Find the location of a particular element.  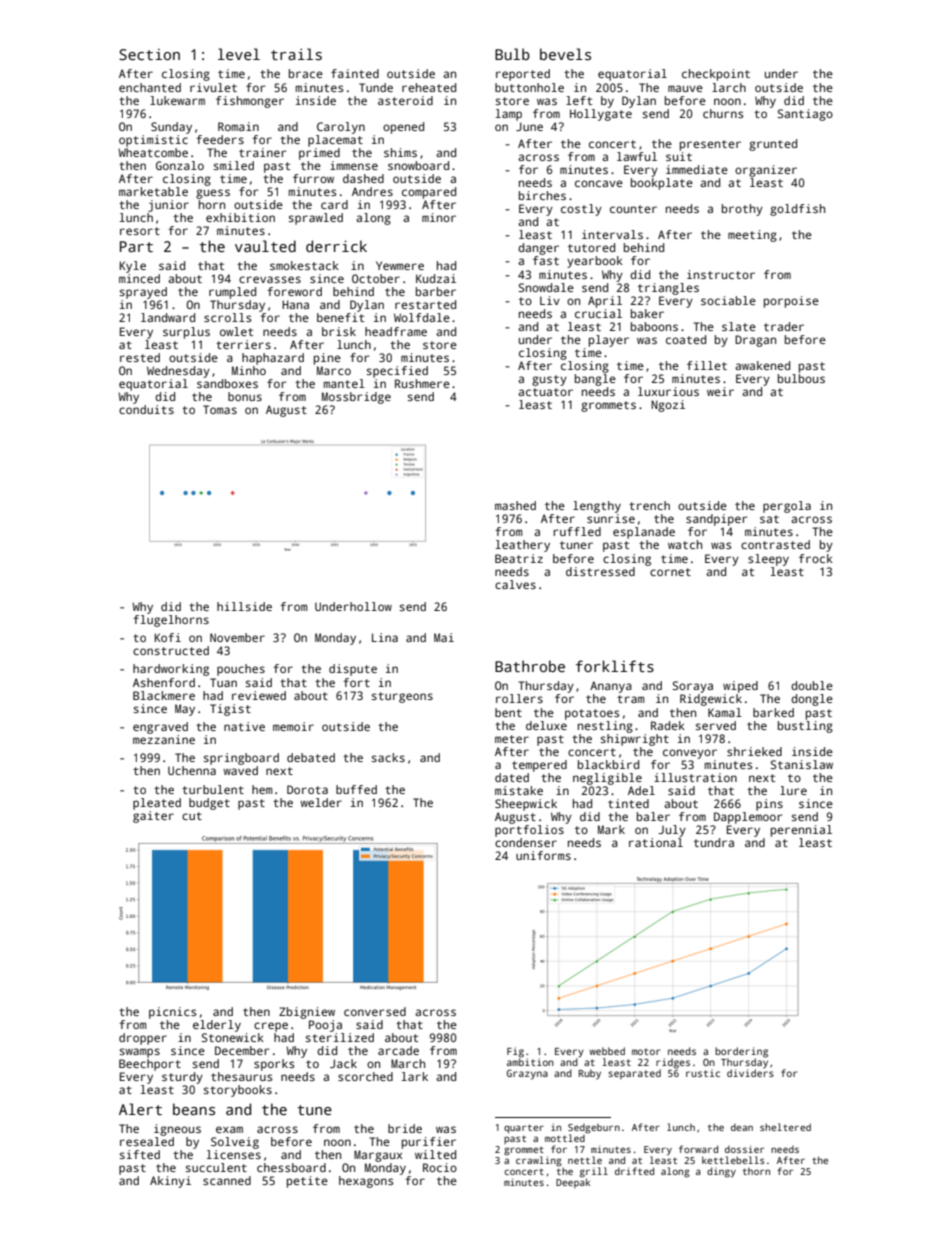

dingy is located at coordinates (721, 1172).
